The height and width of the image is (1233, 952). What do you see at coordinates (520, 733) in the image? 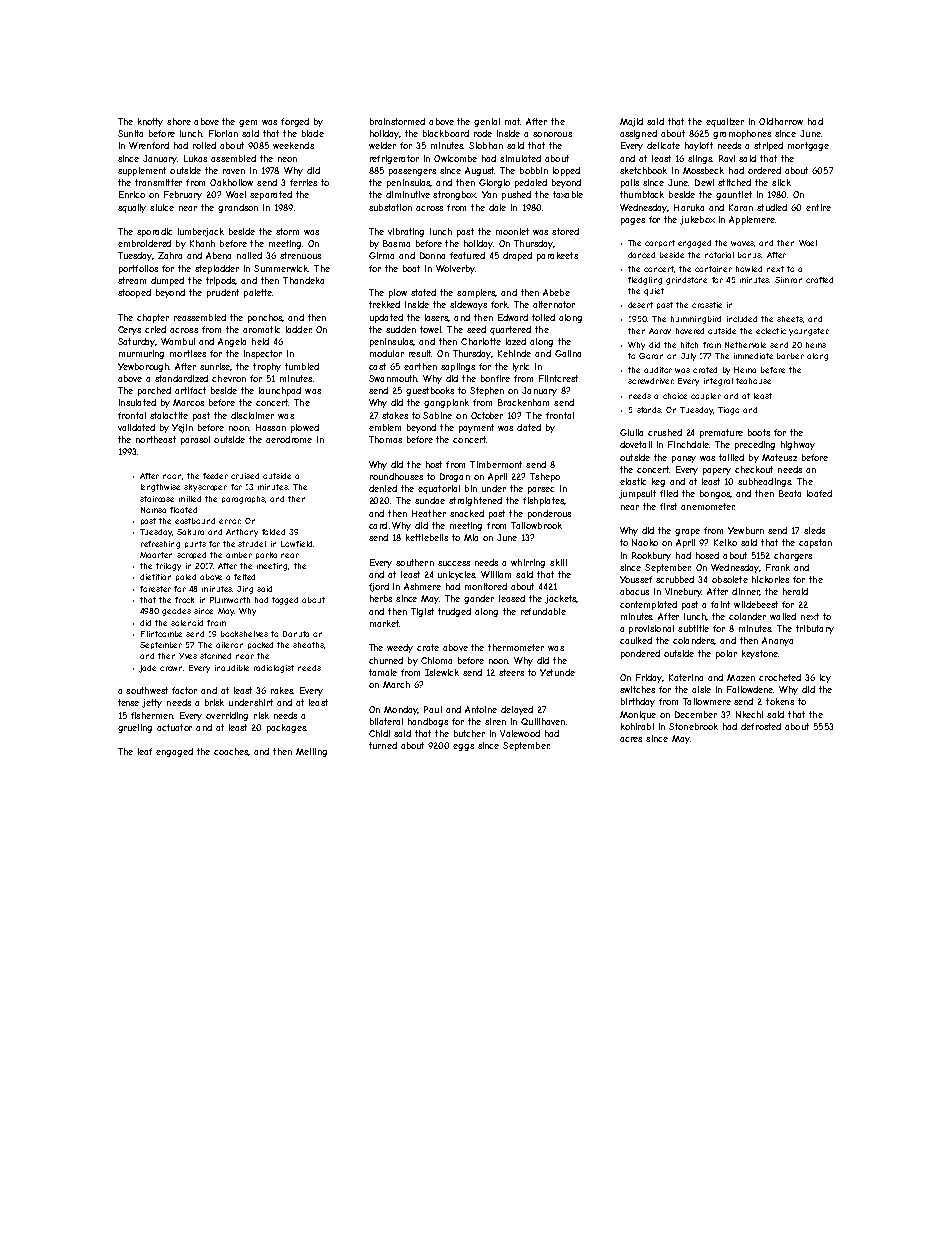
I see `Valewood` at bounding box center [520, 733].
